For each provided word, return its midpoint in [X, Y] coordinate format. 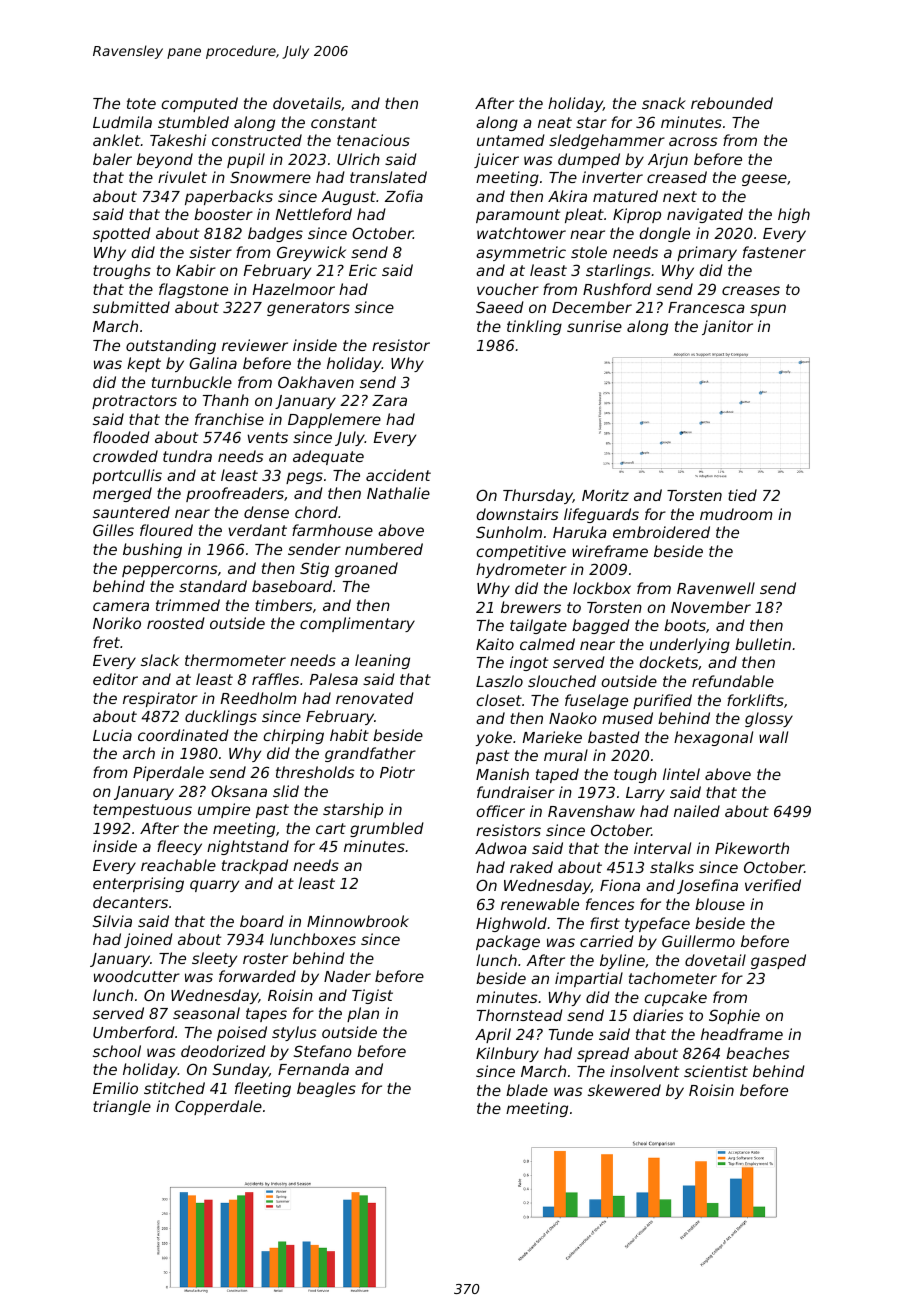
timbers [283, 605]
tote [141, 103]
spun [768, 310]
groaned [366, 569]
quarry [214, 886]
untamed [511, 140]
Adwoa [501, 848]
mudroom [736, 514]
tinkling [534, 327]
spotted [122, 234]
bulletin [763, 644]
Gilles [113, 530]
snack [664, 103]
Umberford [134, 1032]
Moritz [605, 495]
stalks [672, 867]
